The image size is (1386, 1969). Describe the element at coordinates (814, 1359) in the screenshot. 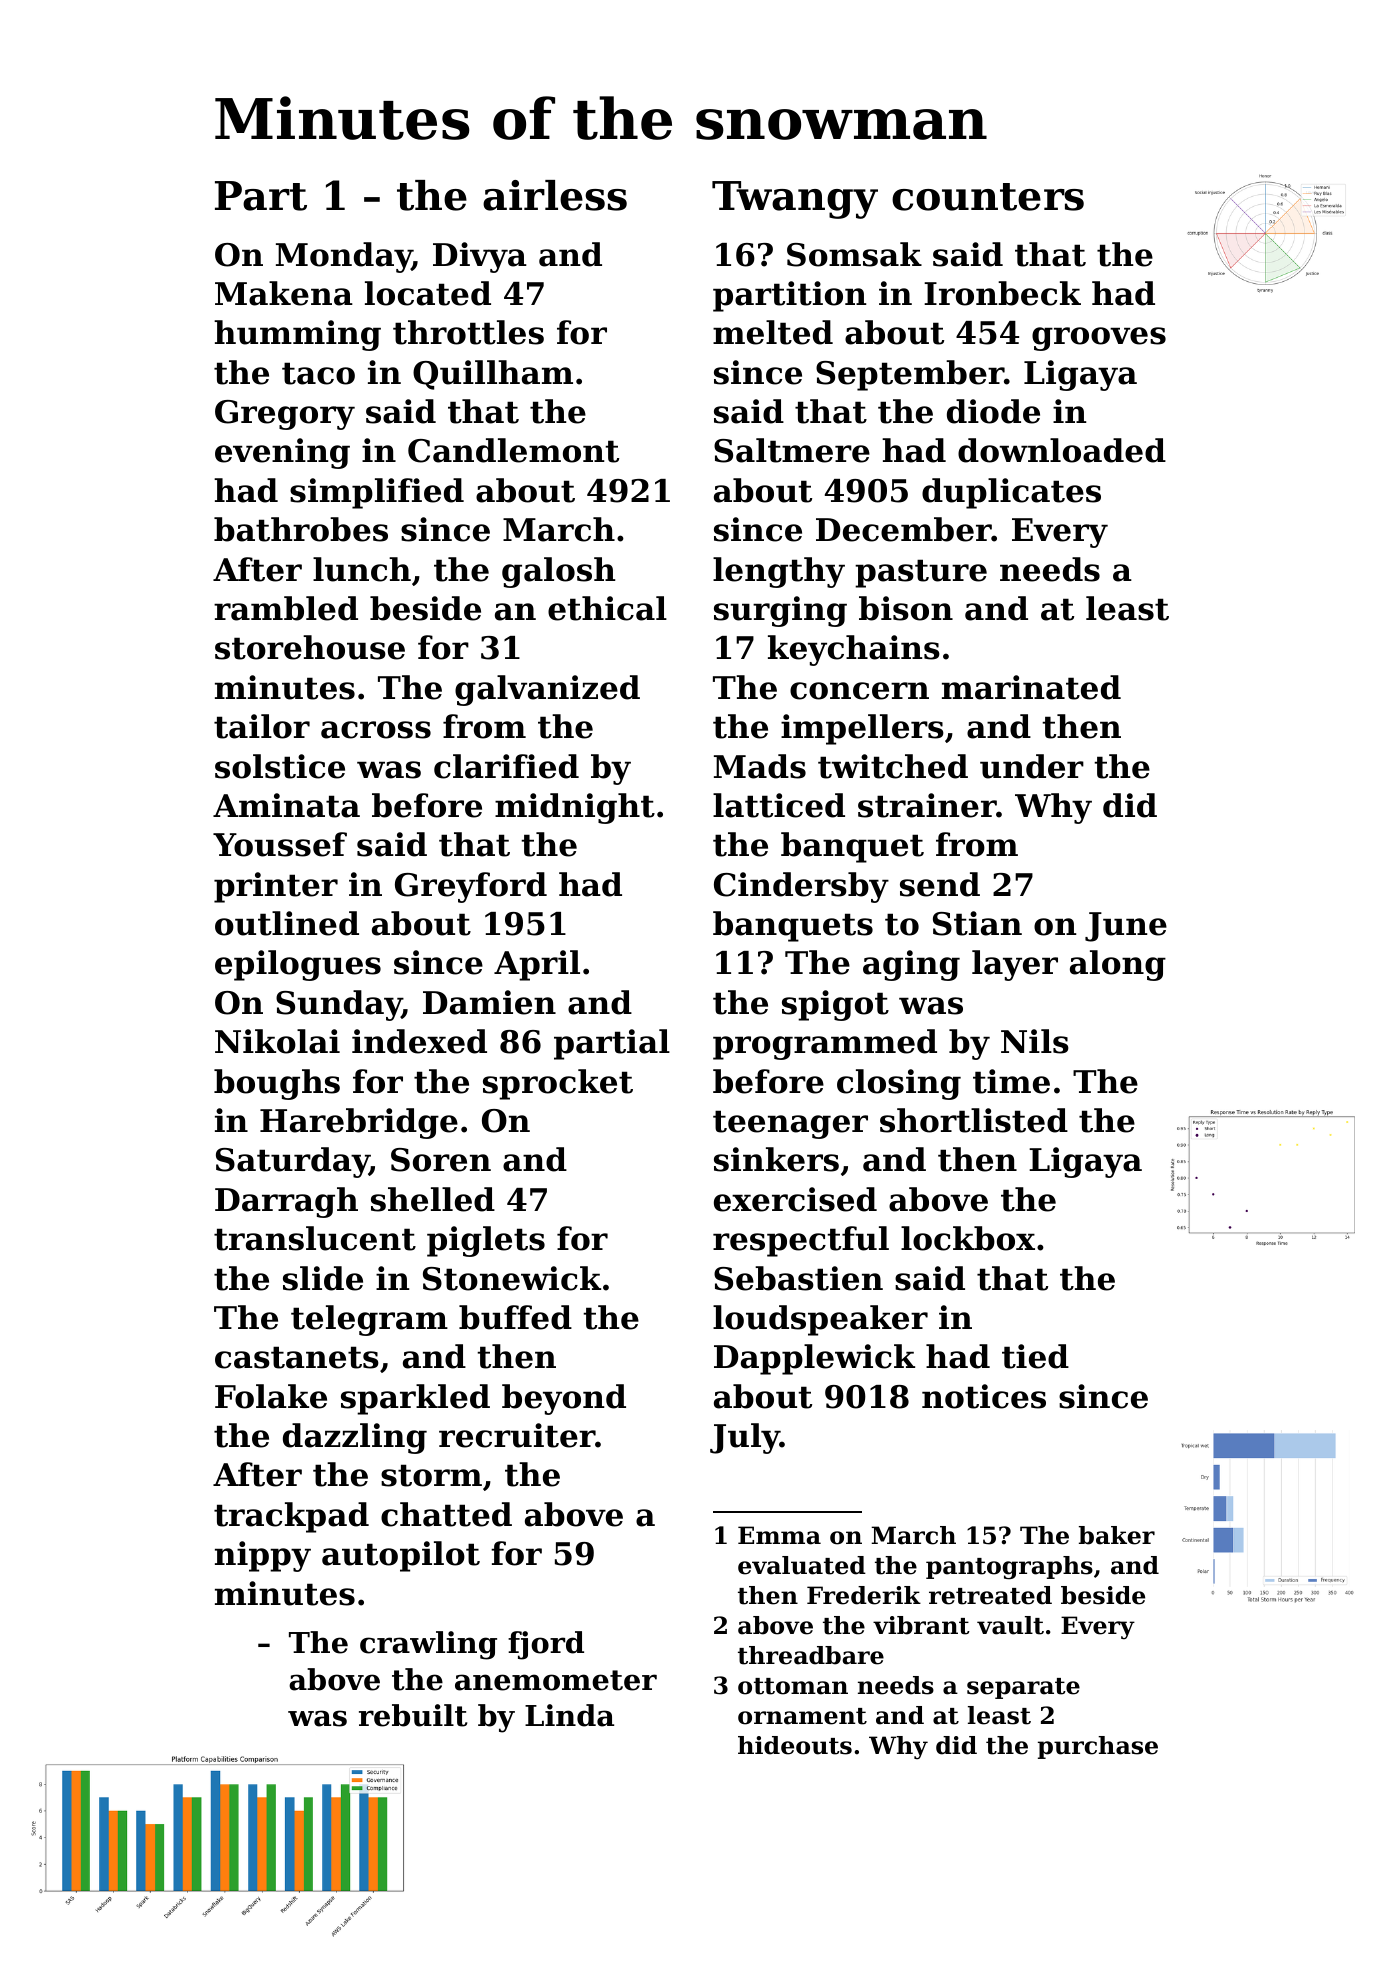

I see `Dapplewick` at that location.
